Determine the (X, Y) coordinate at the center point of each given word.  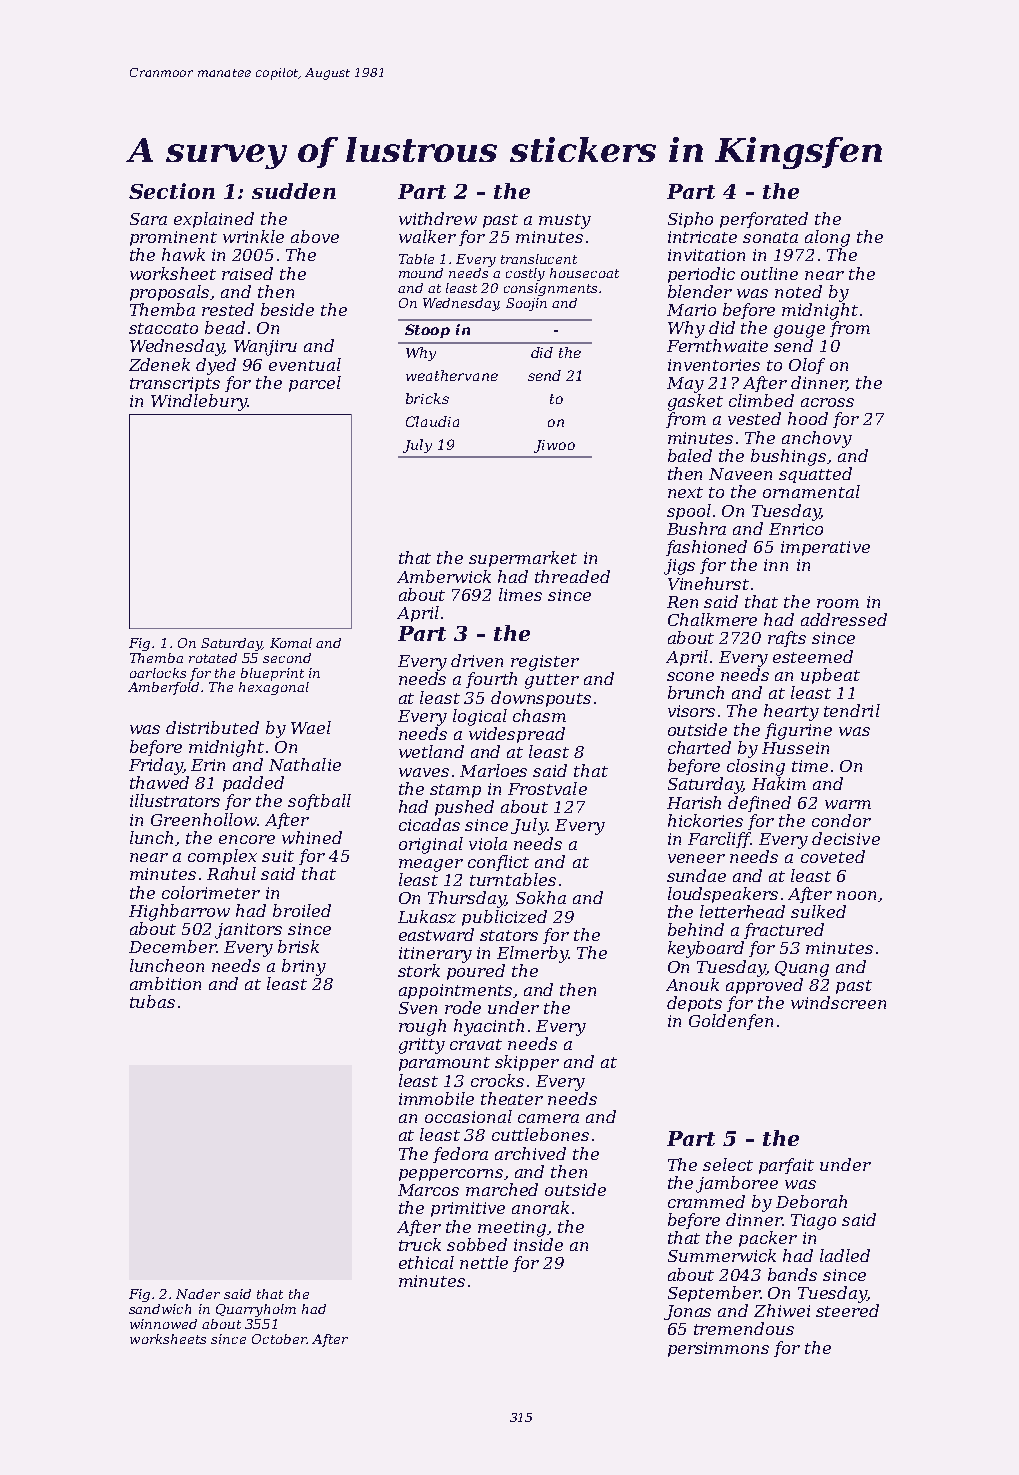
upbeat (830, 676)
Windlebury (199, 402)
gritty (422, 1046)
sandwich (160, 1309)
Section (172, 191)
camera (548, 1118)
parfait (786, 1166)
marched (502, 1189)
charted (699, 747)
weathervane (452, 375)
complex (222, 857)
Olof (807, 366)
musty (565, 221)
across (827, 402)
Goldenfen (731, 1022)
